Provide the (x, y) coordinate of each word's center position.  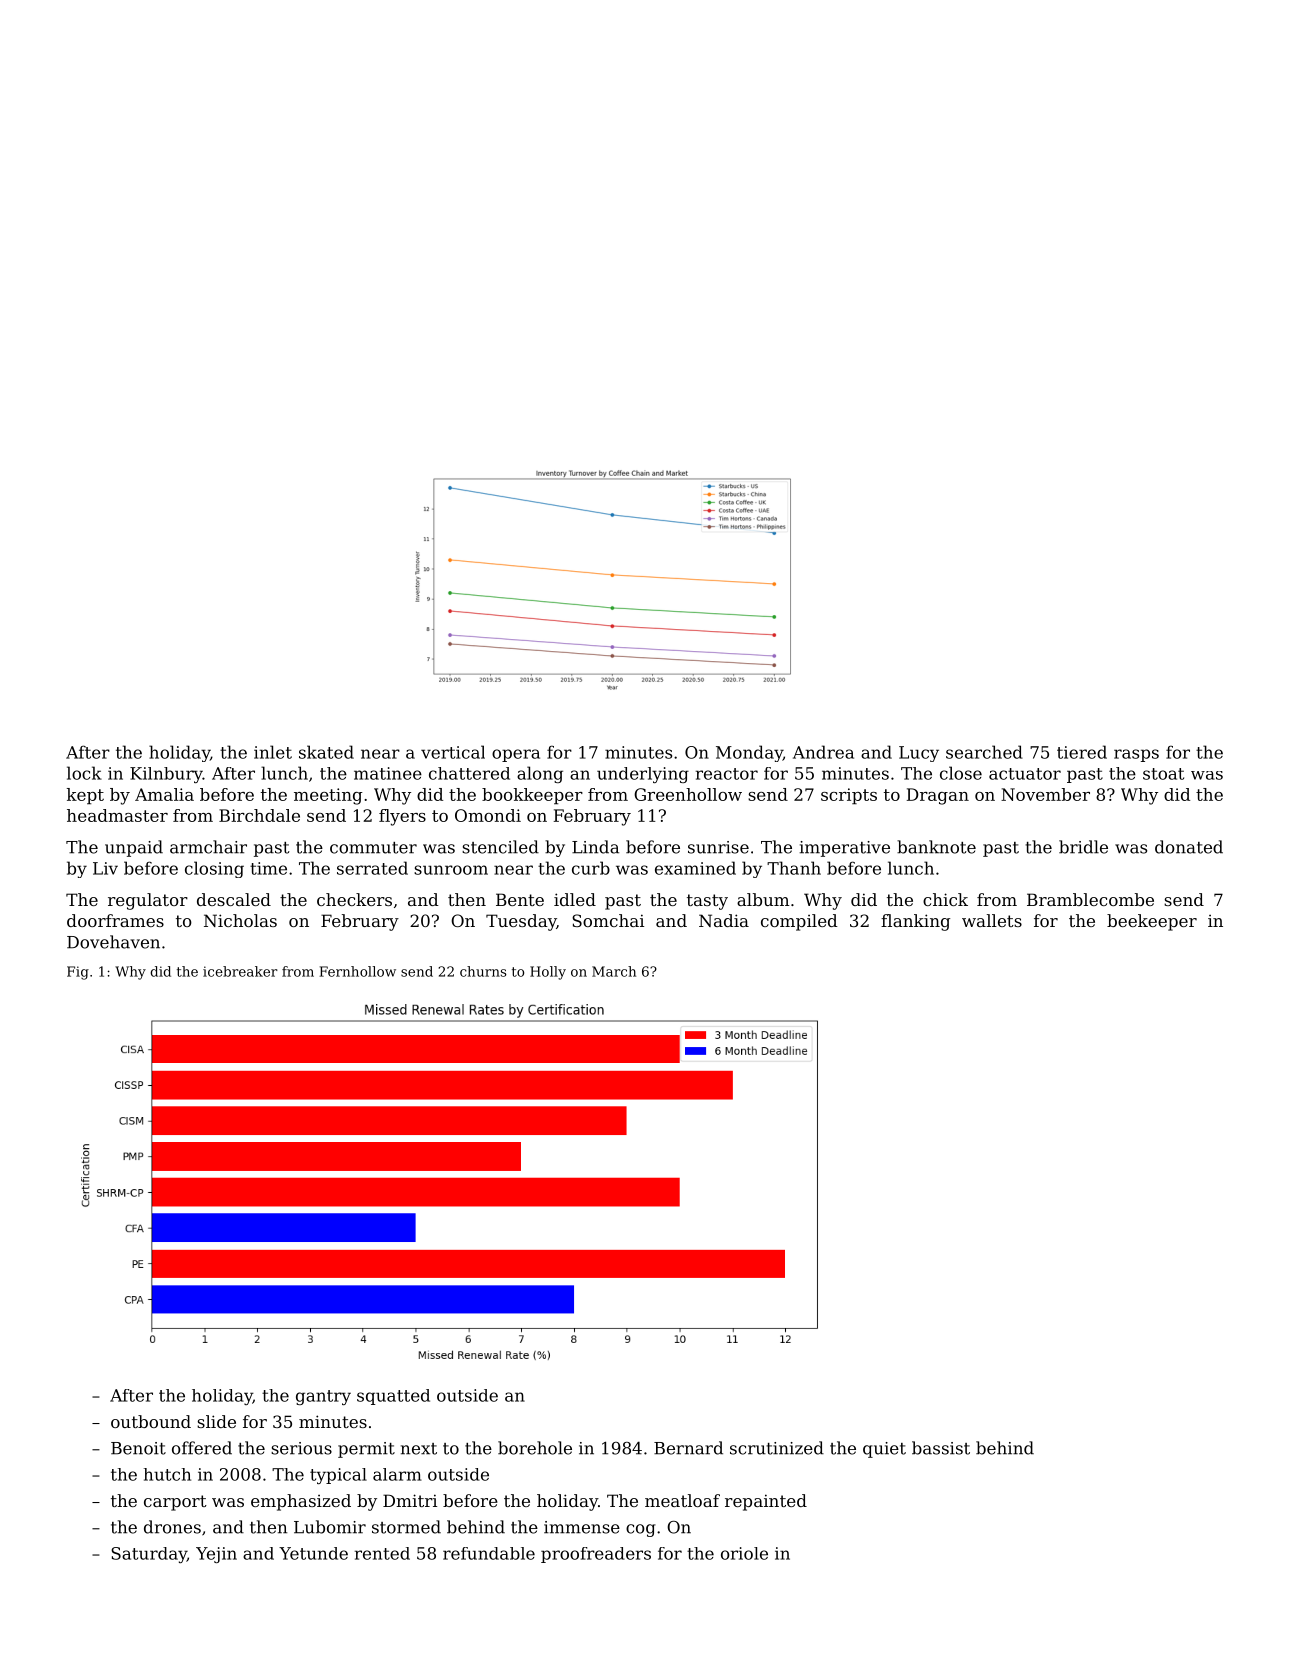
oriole (744, 1553)
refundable (489, 1553)
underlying (643, 775)
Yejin (216, 1555)
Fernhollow (357, 971)
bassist (941, 1448)
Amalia (164, 794)
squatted (393, 1397)
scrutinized (777, 1448)
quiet (884, 1450)
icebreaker (240, 971)
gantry (323, 1397)
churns (483, 971)
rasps (1136, 755)
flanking (915, 922)
